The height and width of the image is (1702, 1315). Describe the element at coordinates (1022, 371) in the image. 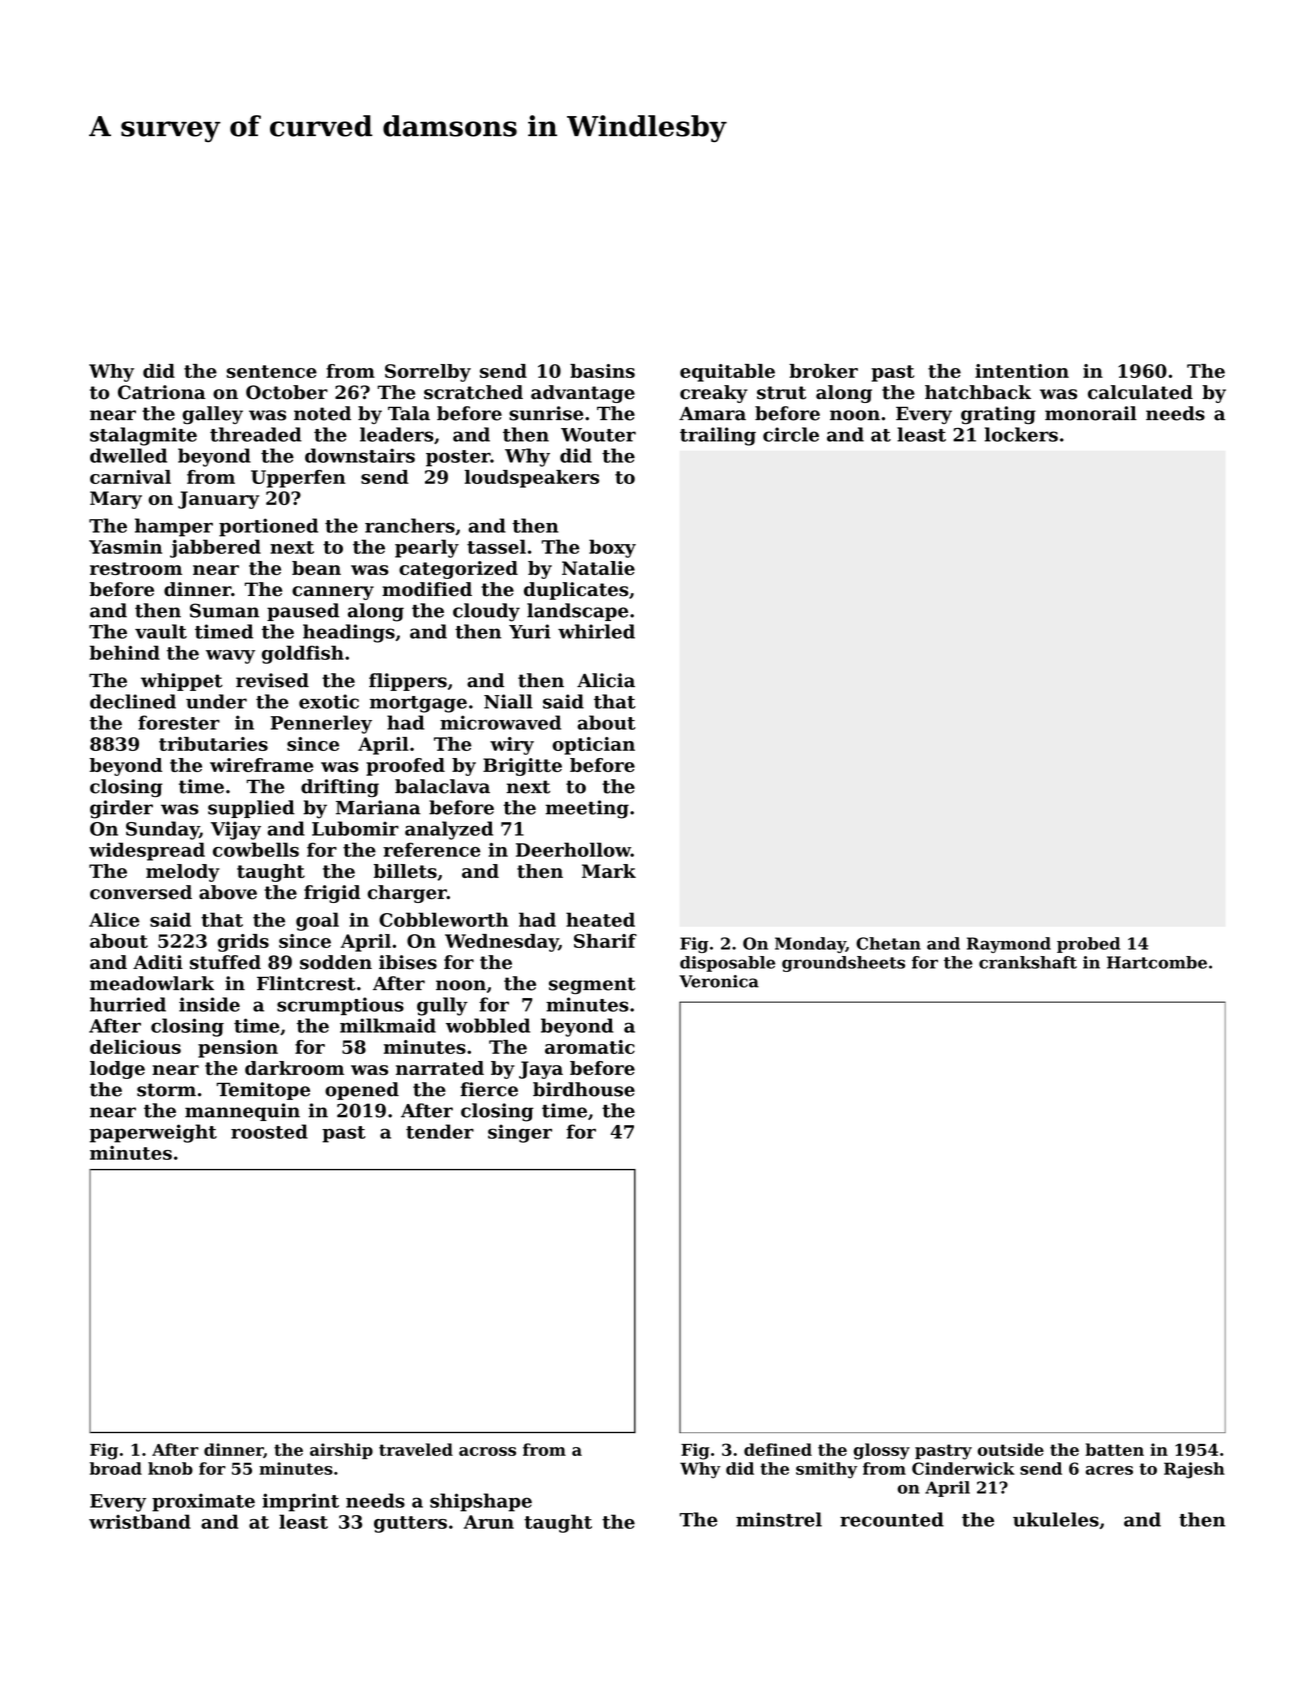

I see `intention` at that location.
